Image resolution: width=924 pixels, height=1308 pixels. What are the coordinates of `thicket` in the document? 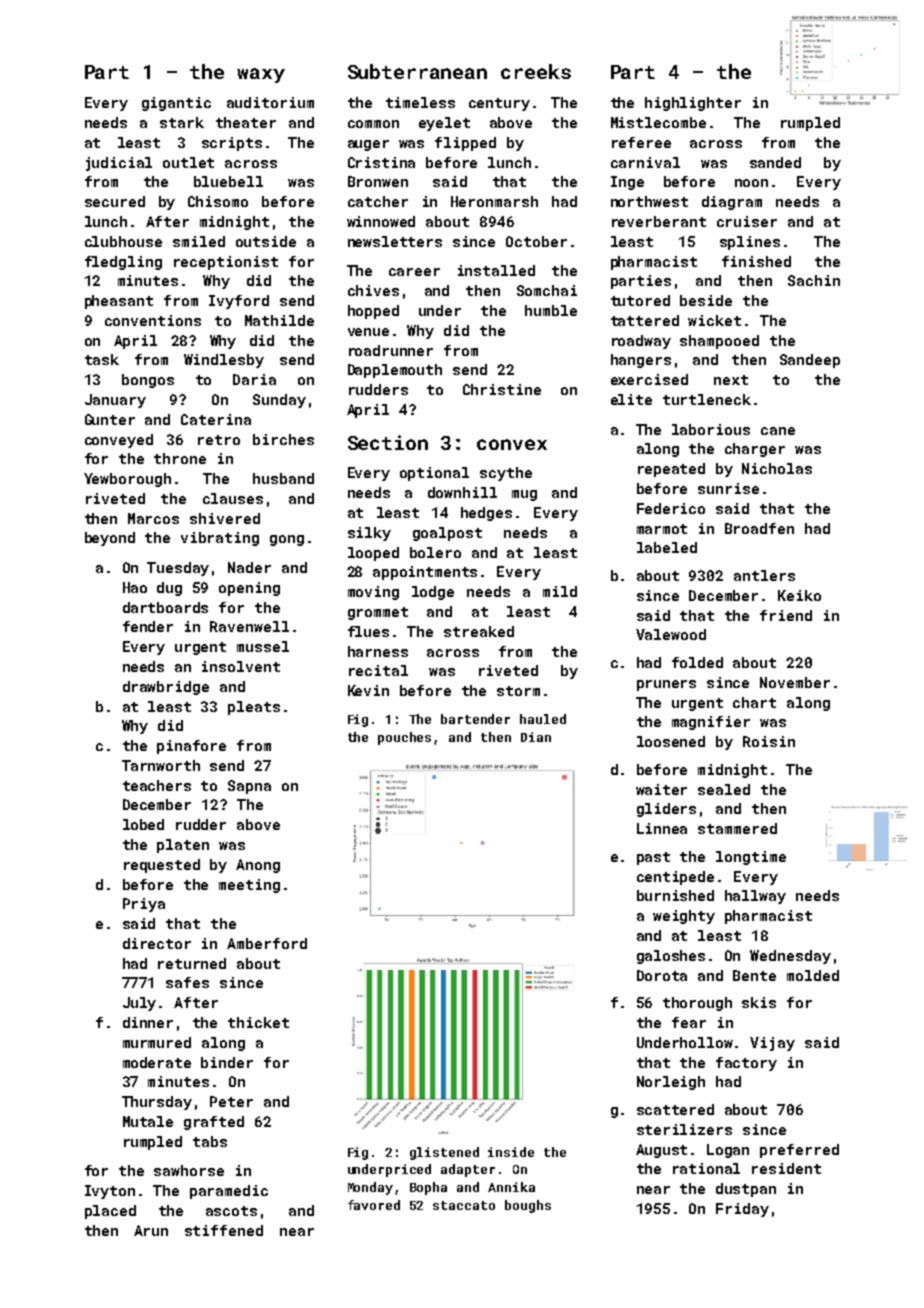 It's located at (258, 1022).
